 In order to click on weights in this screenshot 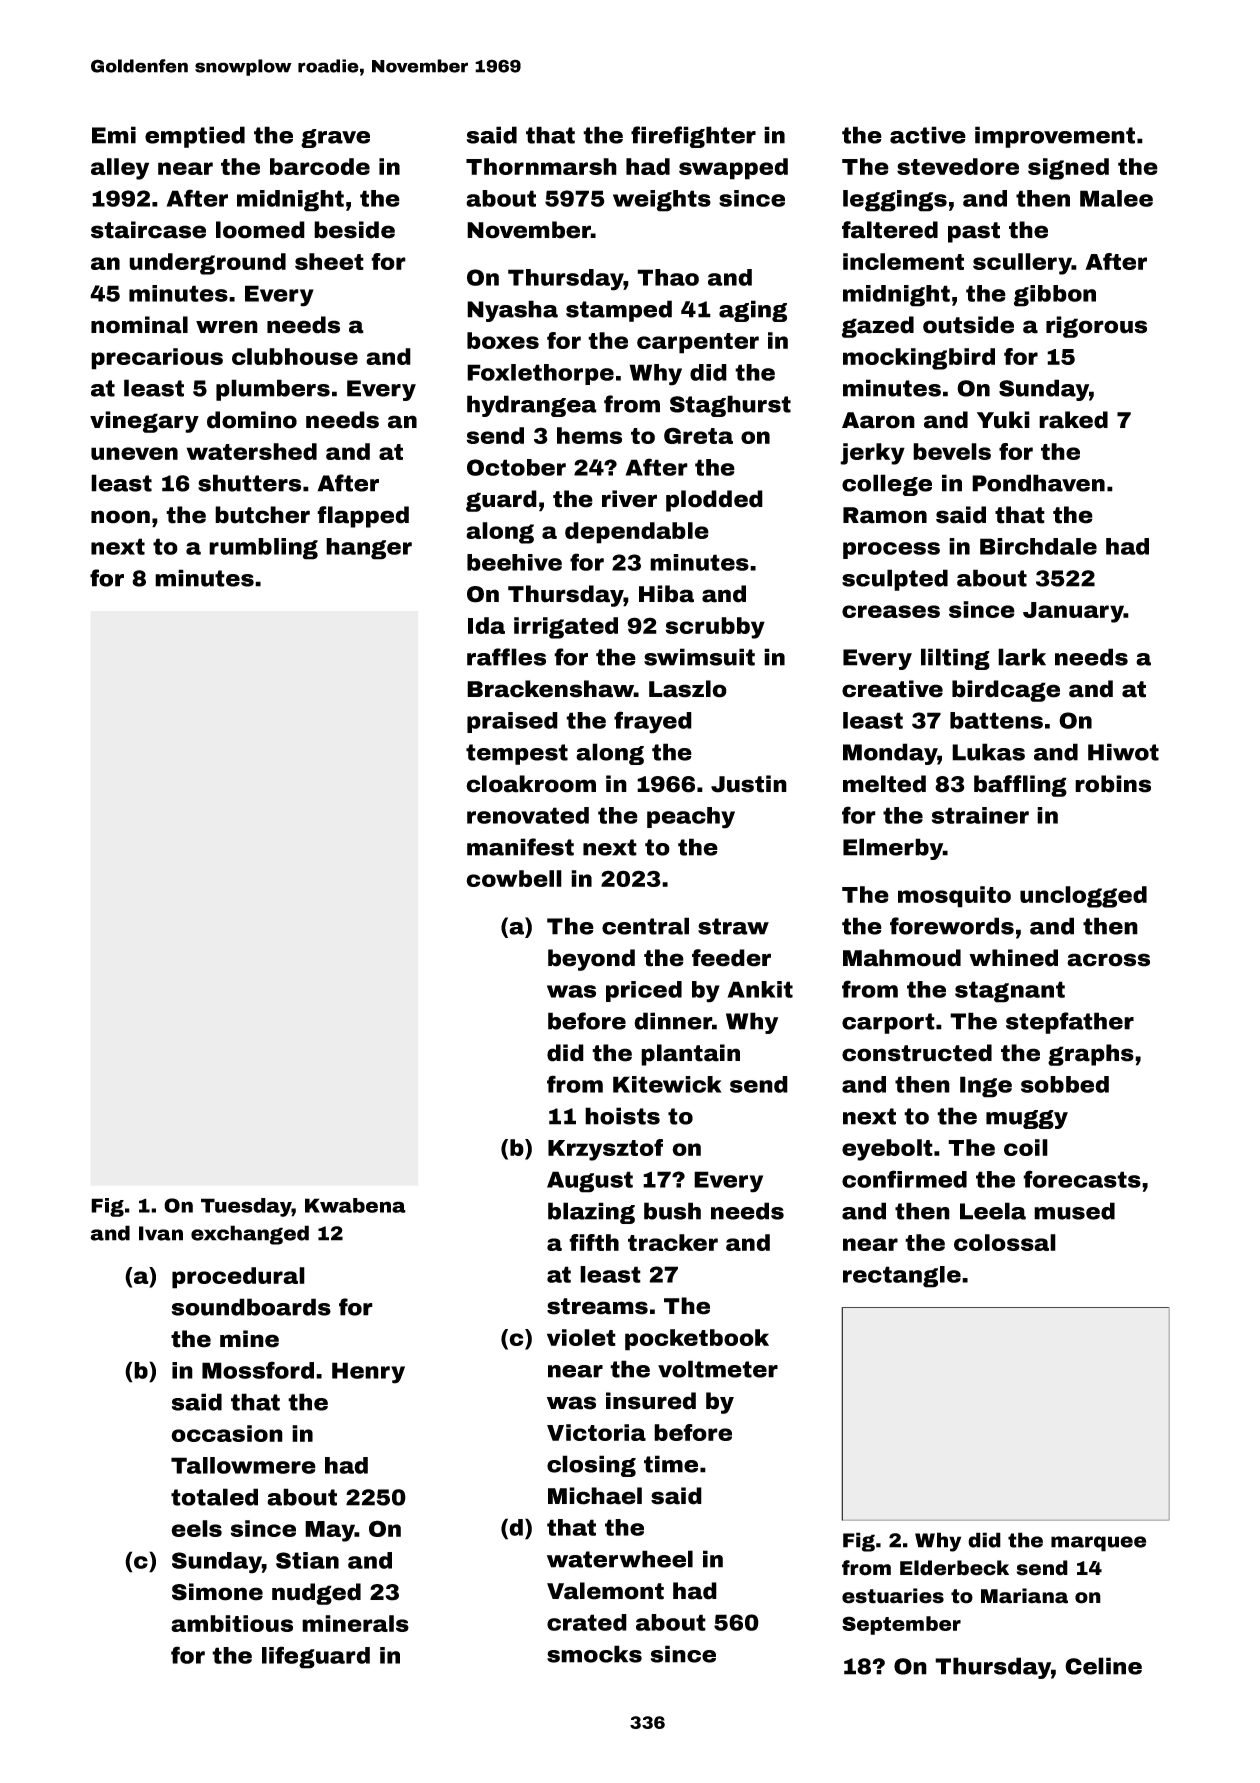, I will do `click(662, 201)`.
